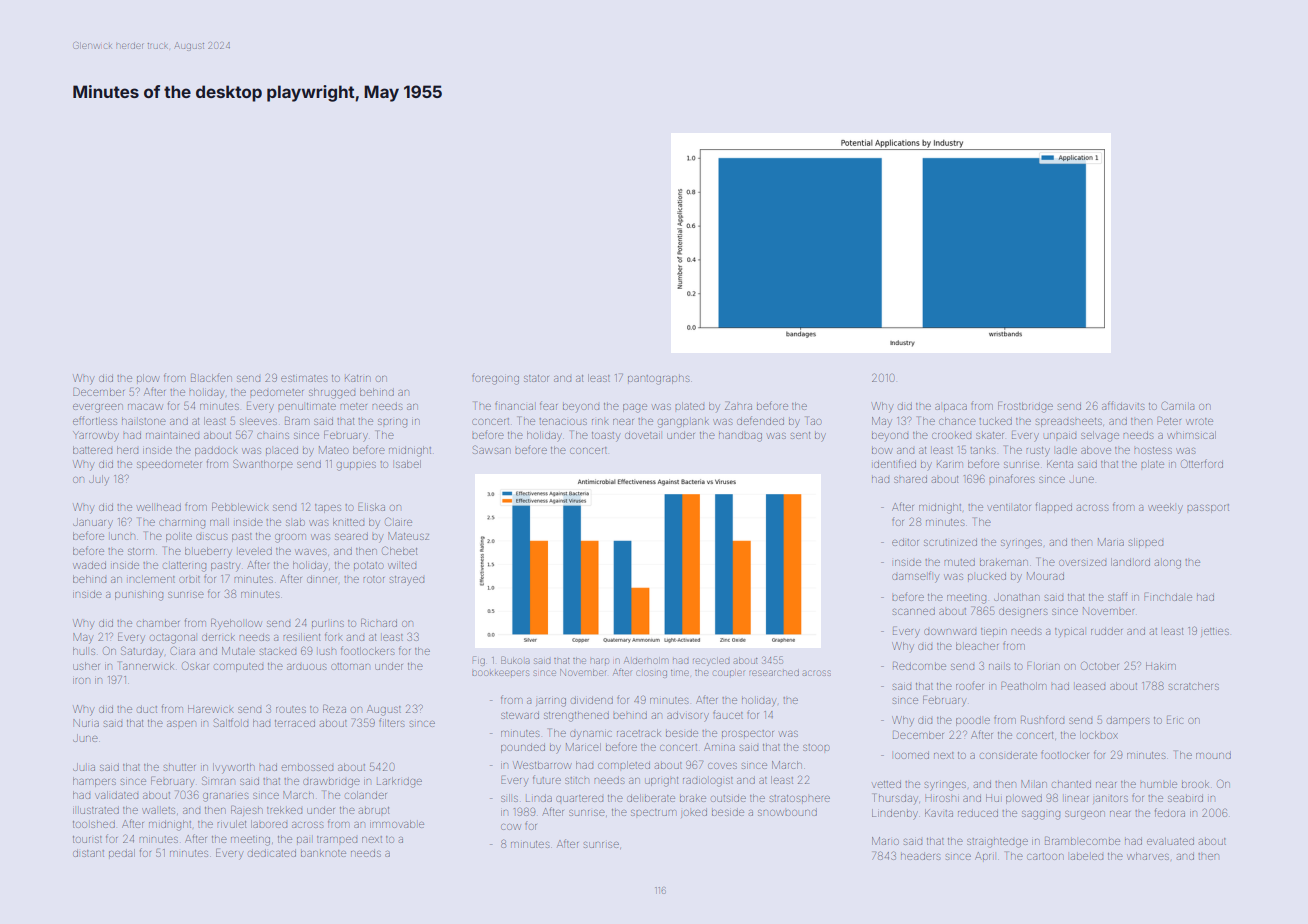 This document has width=1308, height=924. I want to click on outside, so click(729, 798).
